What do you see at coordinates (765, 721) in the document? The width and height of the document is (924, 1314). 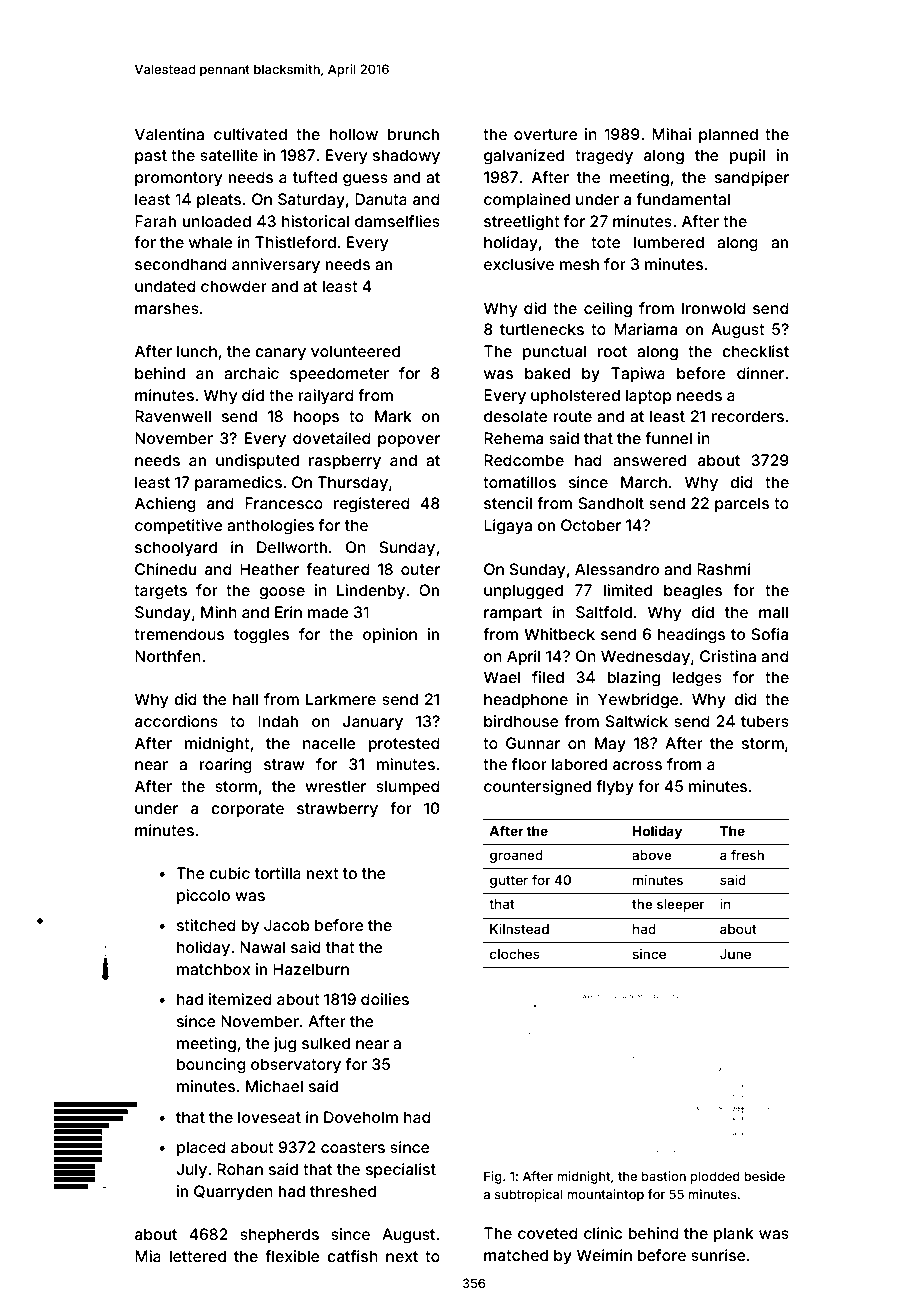 I see `tubers` at bounding box center [765, 721].
